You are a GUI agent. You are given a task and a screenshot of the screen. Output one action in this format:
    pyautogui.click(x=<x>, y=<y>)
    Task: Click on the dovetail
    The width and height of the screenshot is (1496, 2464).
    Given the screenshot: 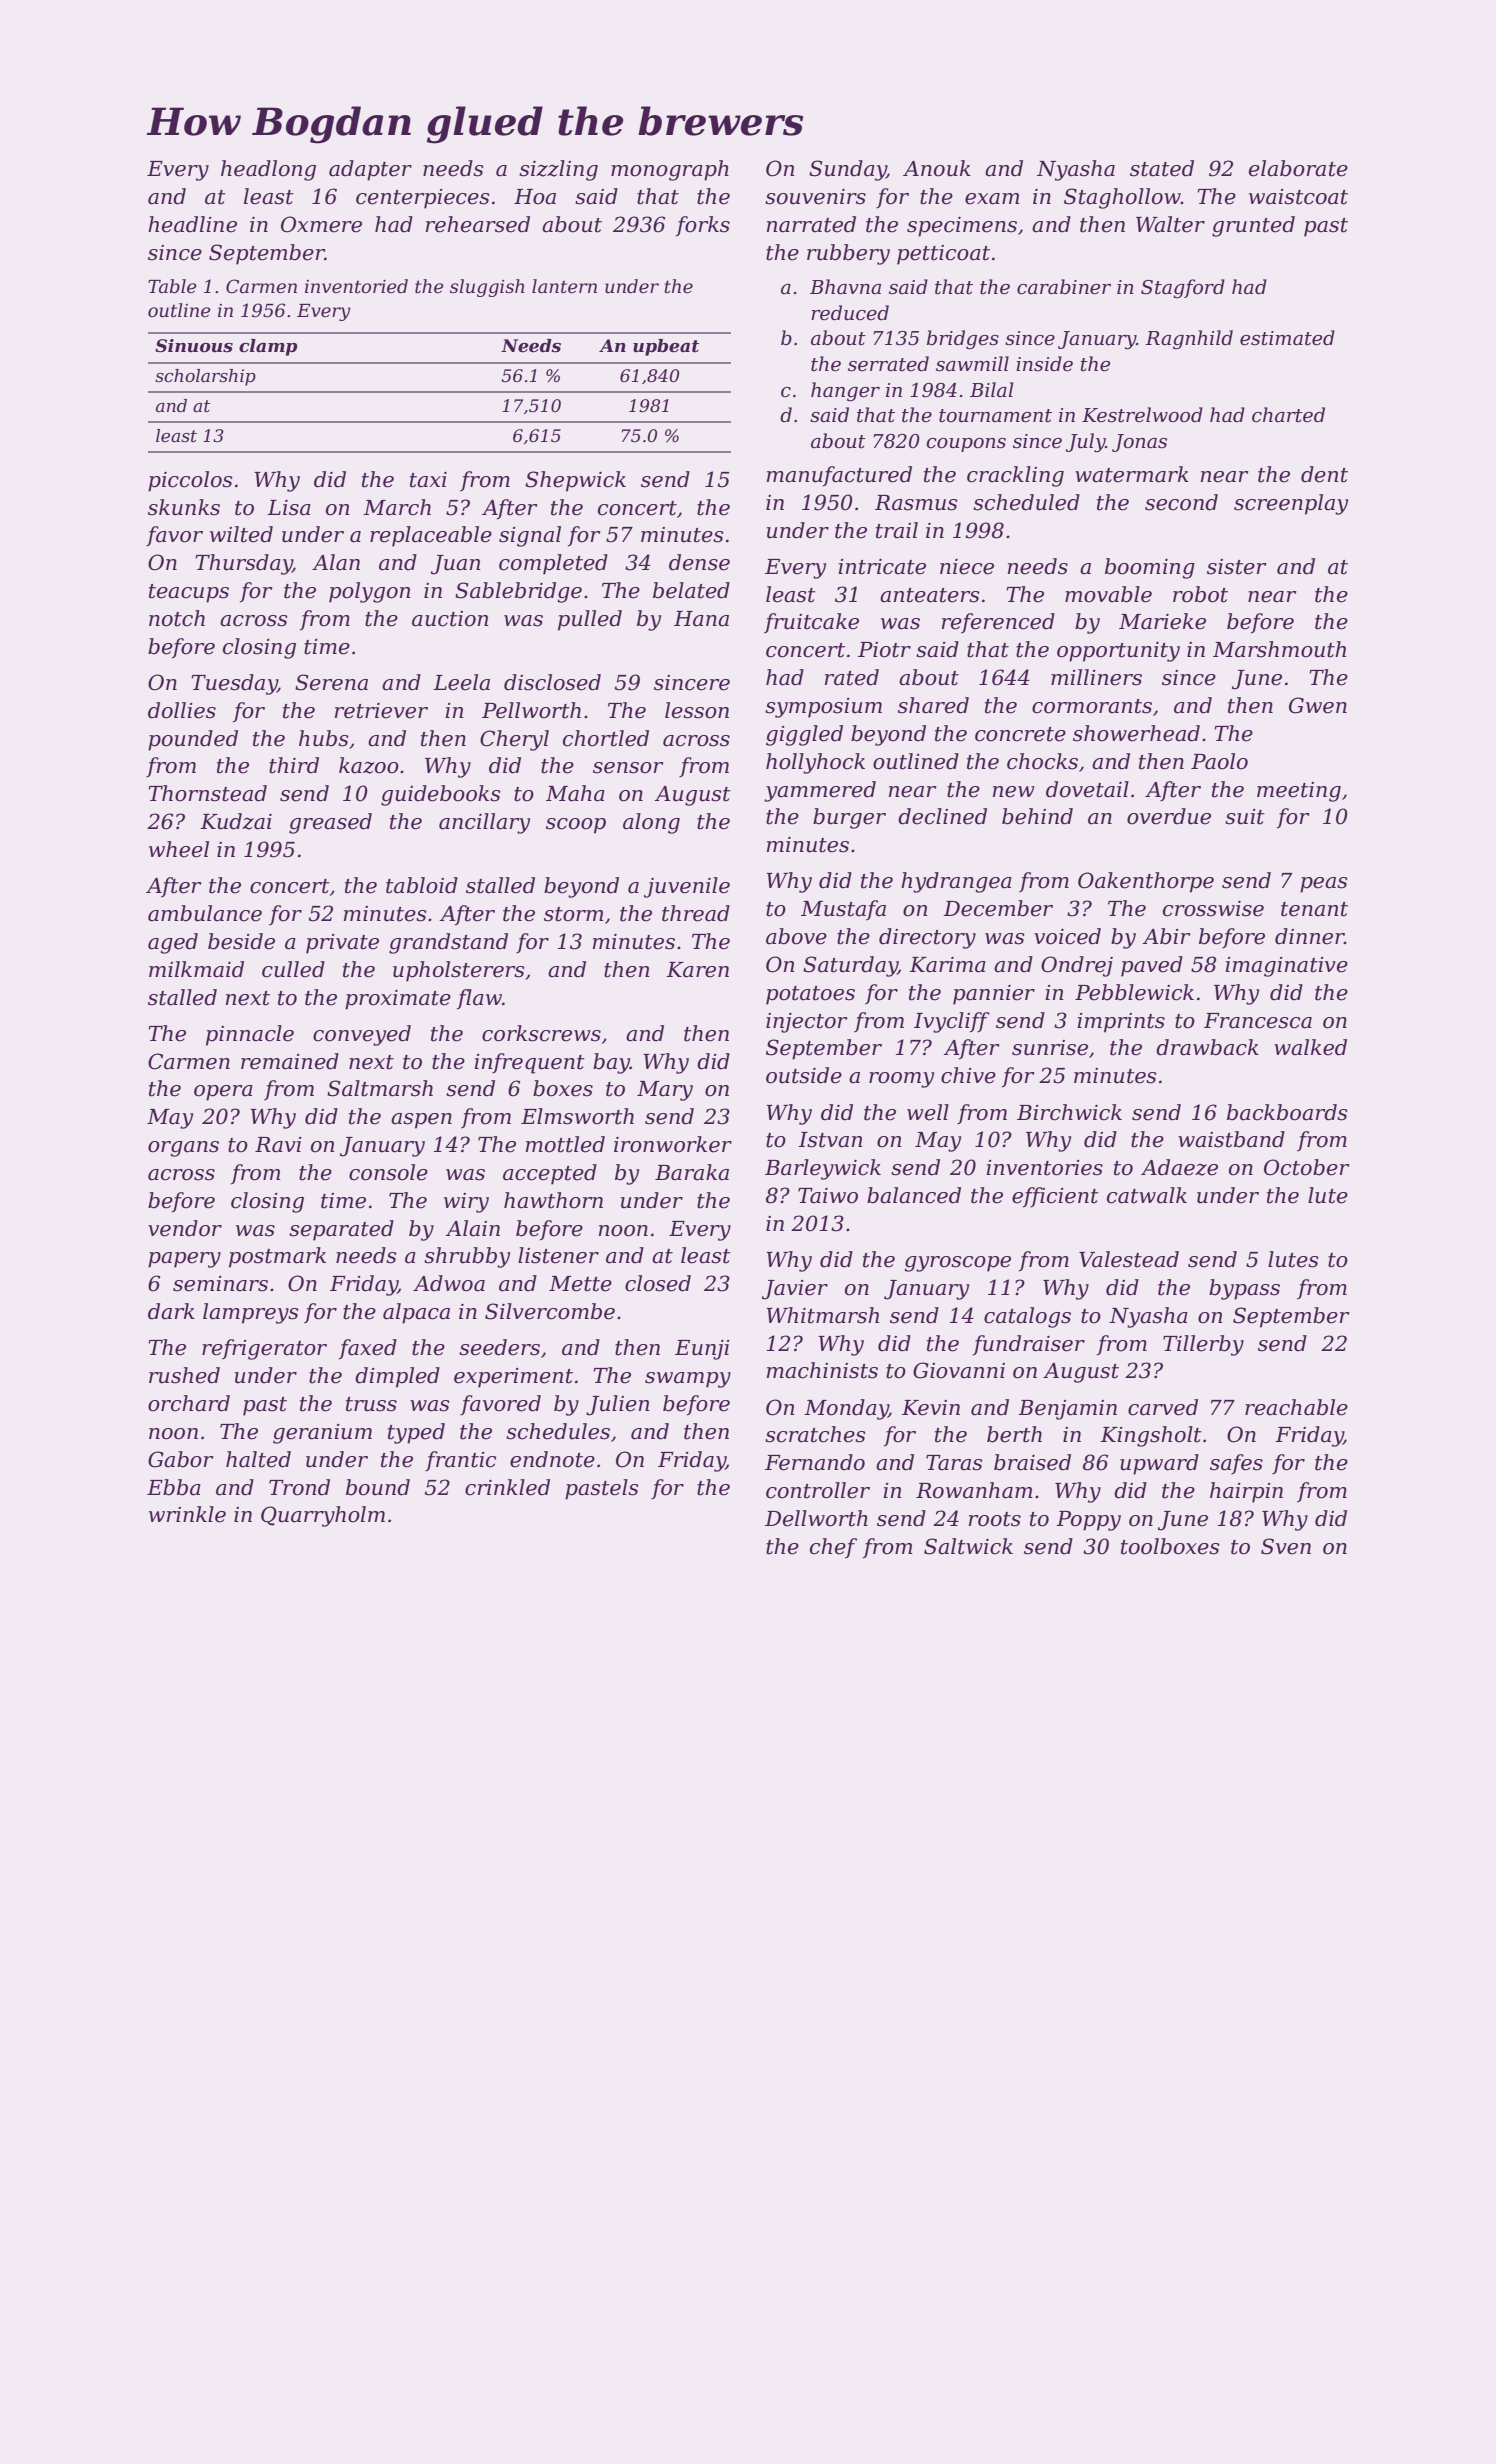 What is the action you would take?
    pyautogui.click(x=1087, y=789)
